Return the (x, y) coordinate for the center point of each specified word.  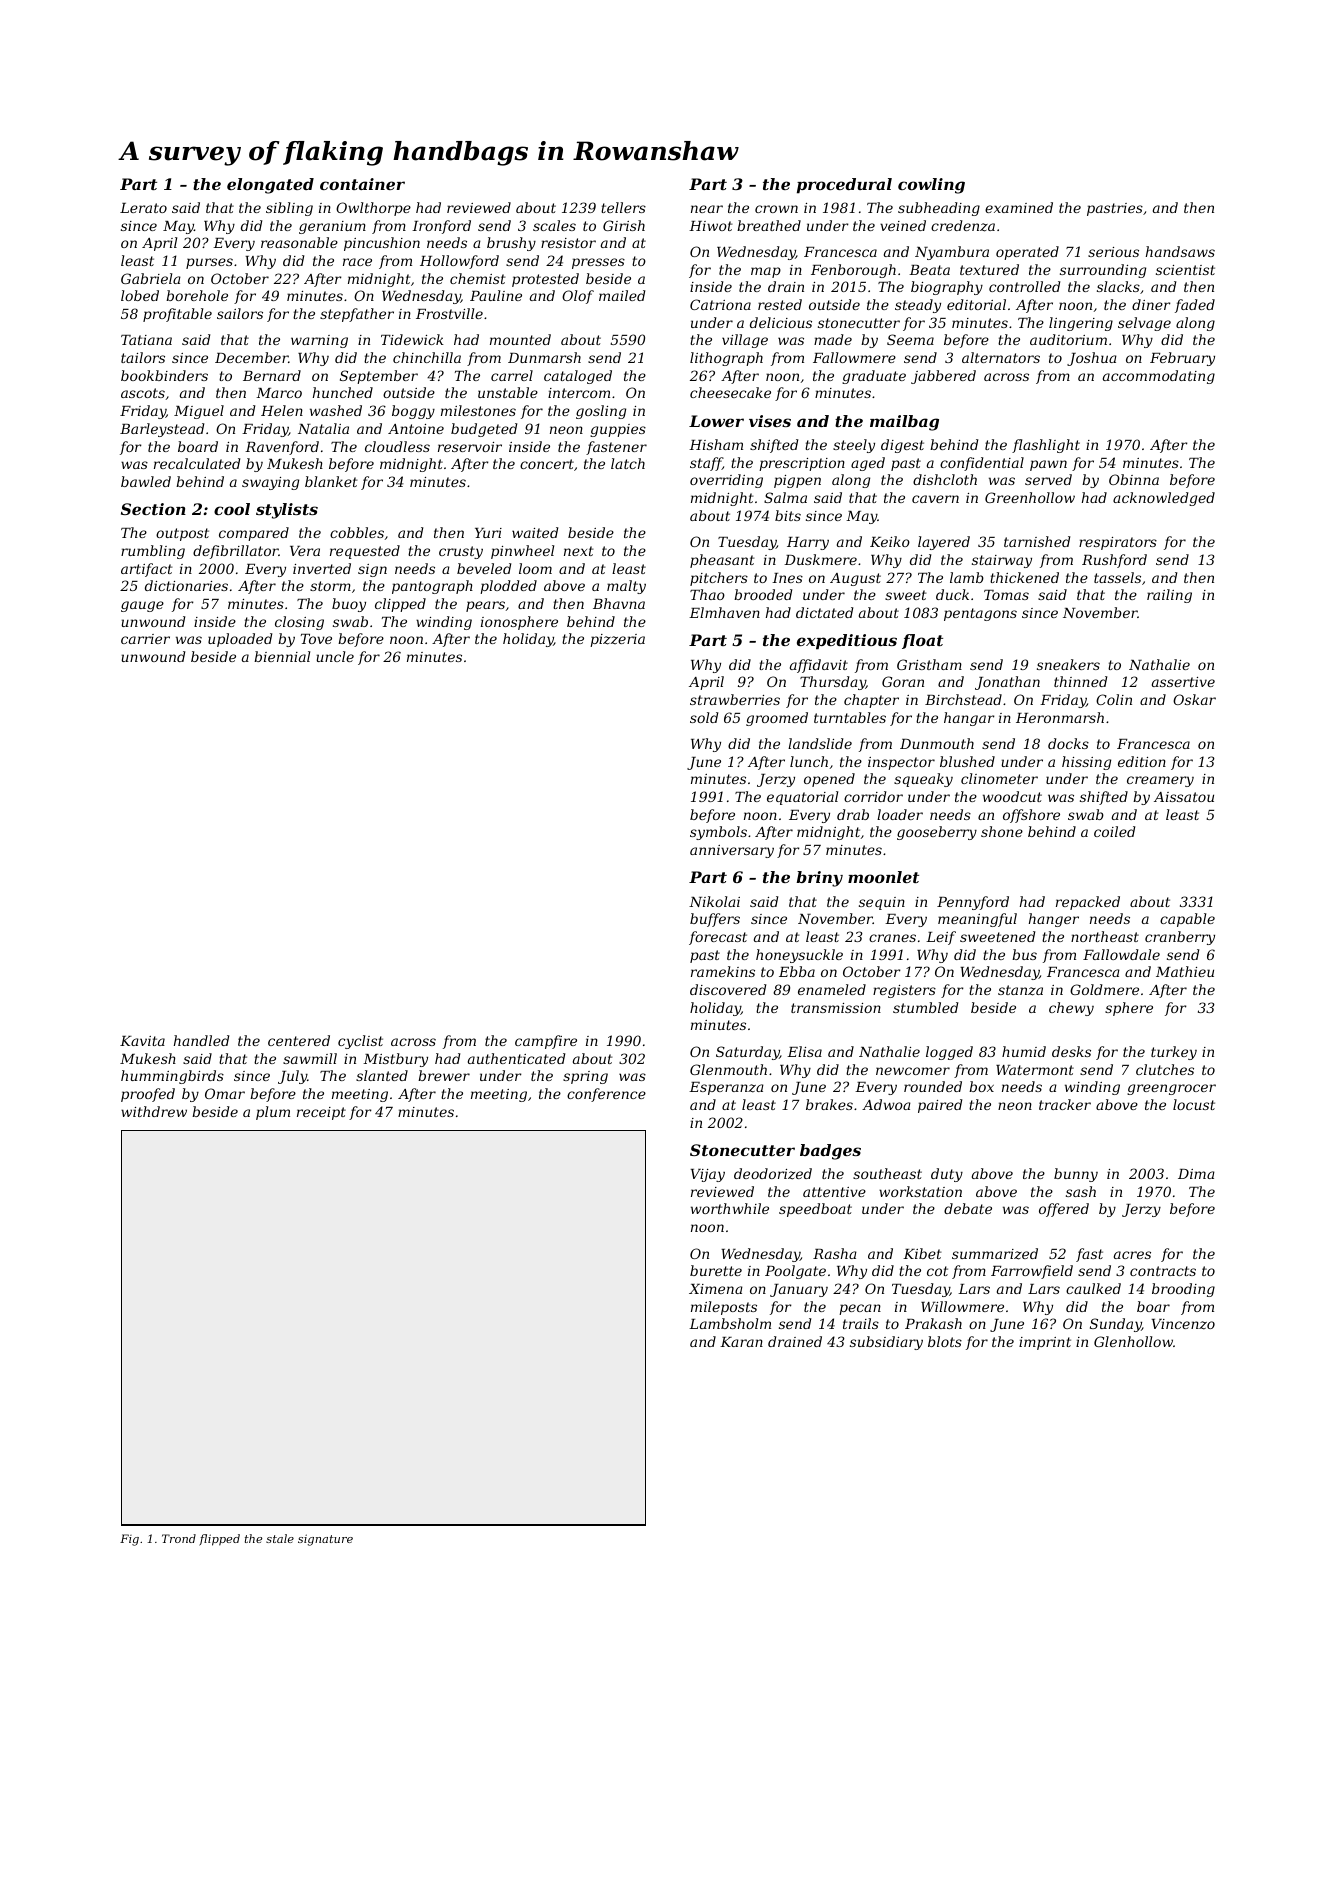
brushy (511, 244)
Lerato (143, 208)
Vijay (708, 1175)
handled (201, 1040)
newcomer (913, 1071)
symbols (718, 833)
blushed (967, 761)
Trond (179, 1538)
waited (535, 532)
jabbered (943, 377)
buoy (349, 605)
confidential (982, 464)
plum (273, 1113)
